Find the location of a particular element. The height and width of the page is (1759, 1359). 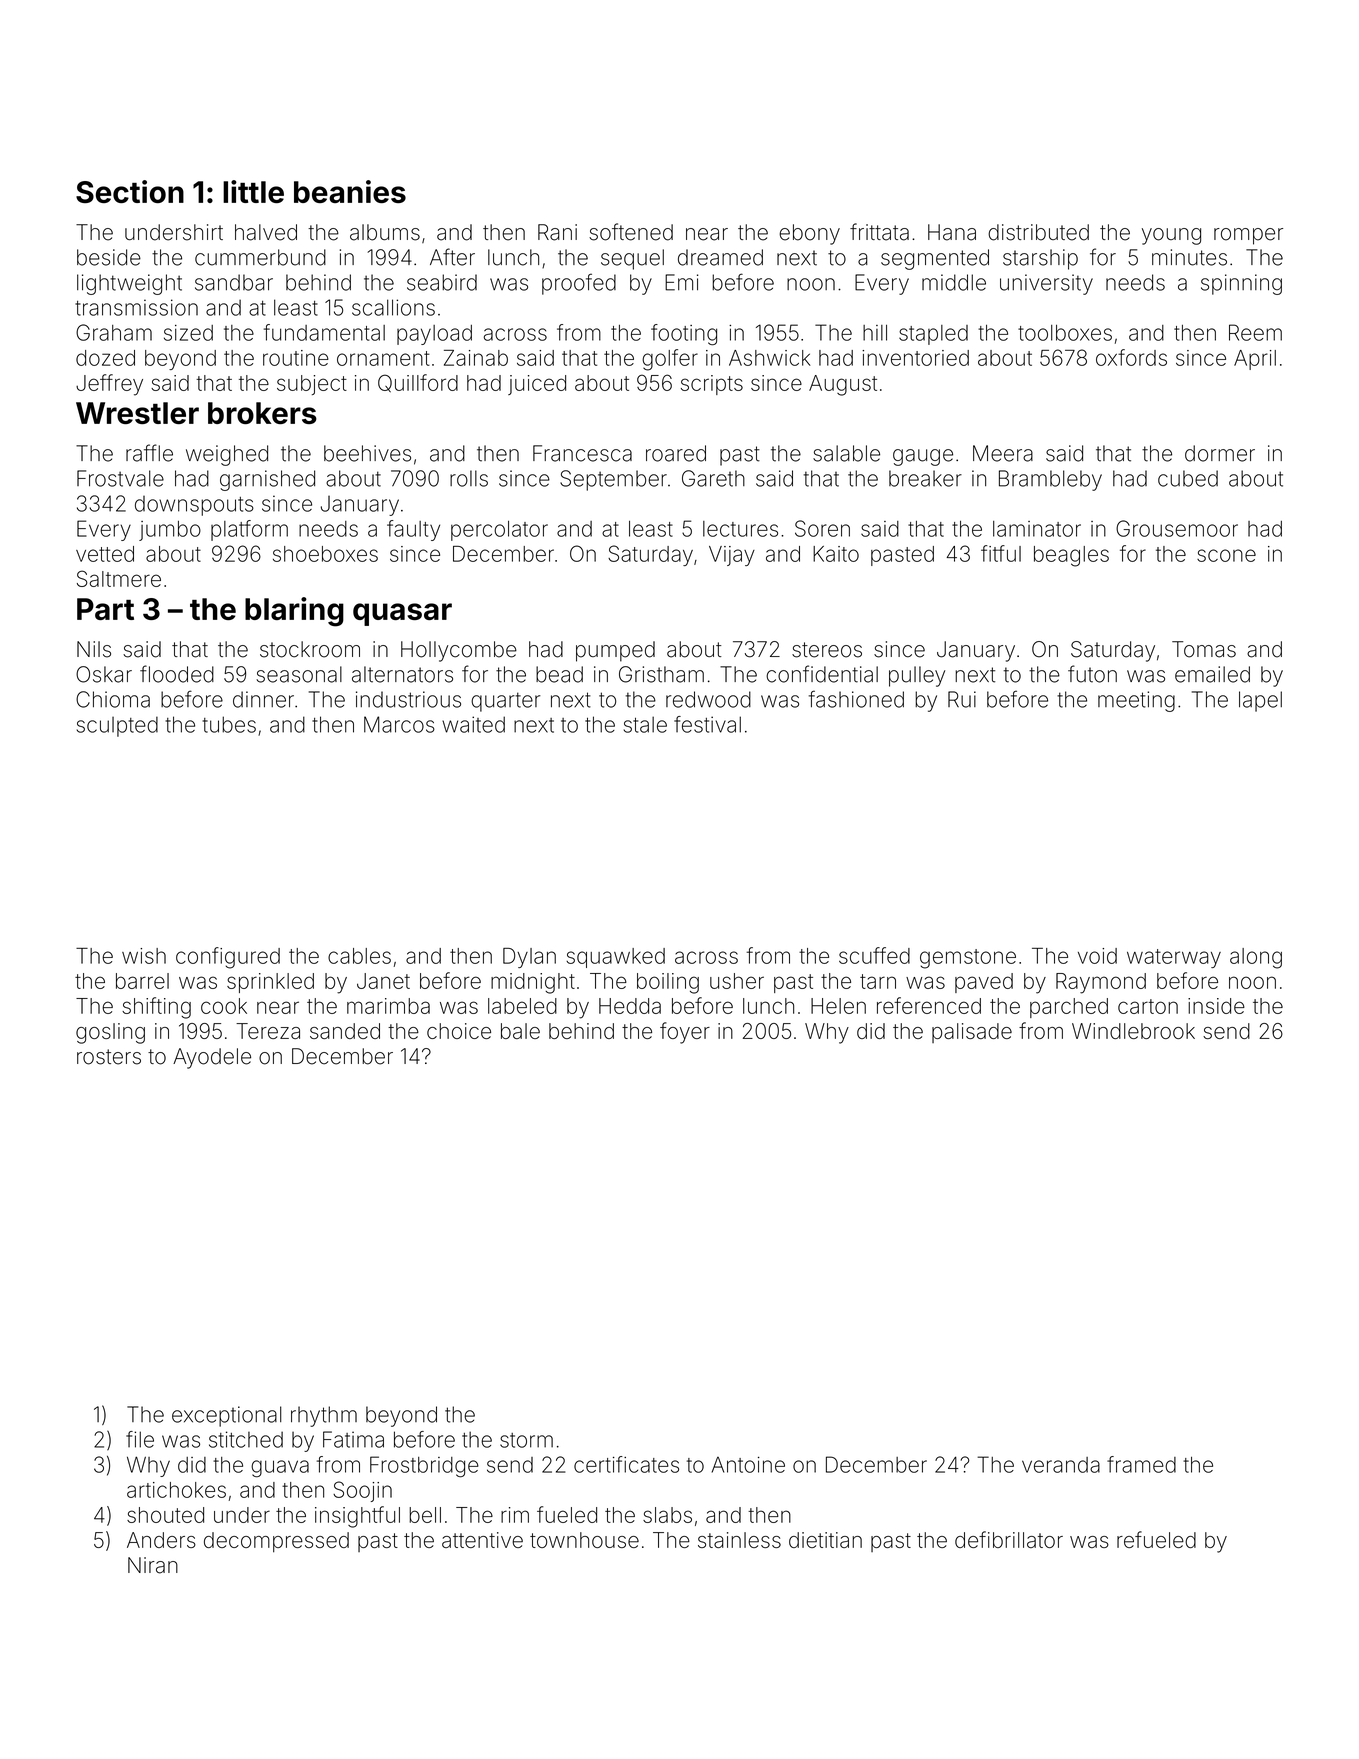

barrel is located at coordinates (142, 981).
